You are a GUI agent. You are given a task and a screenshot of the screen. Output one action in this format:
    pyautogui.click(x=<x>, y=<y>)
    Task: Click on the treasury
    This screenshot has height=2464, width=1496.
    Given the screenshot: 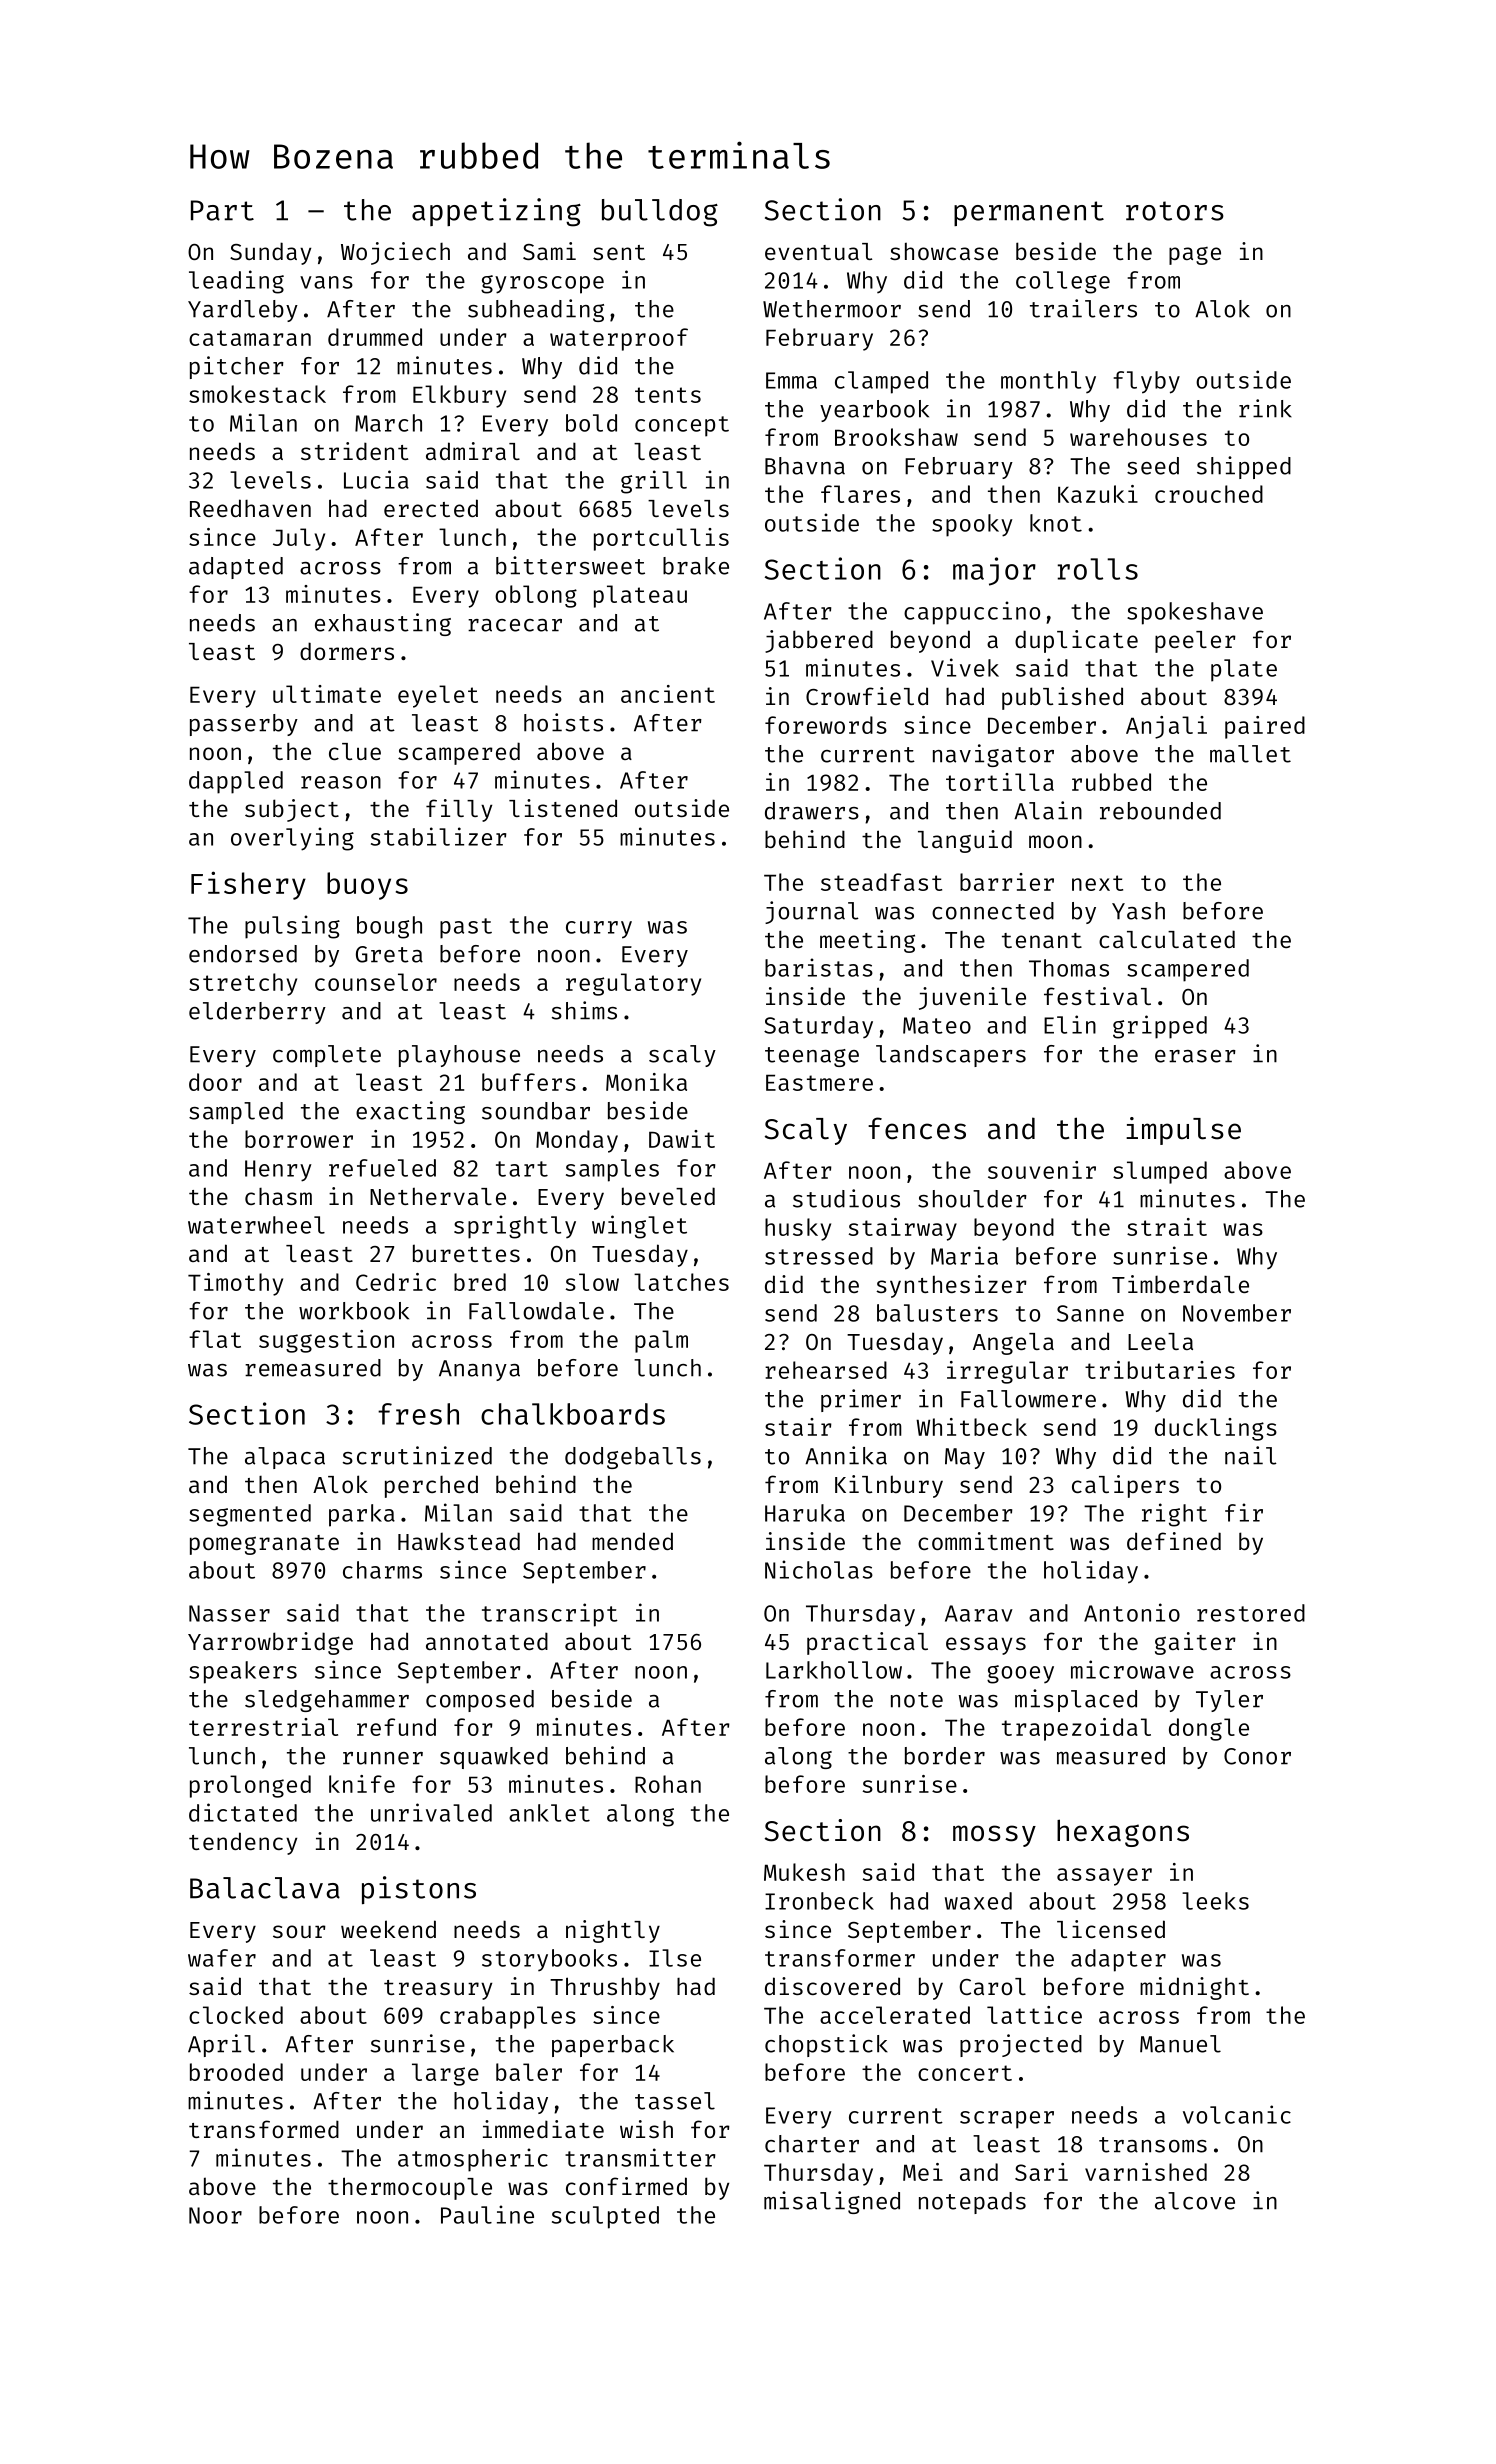 What is the action you would take?
    pyautogui.click(x=438, y=1990)
